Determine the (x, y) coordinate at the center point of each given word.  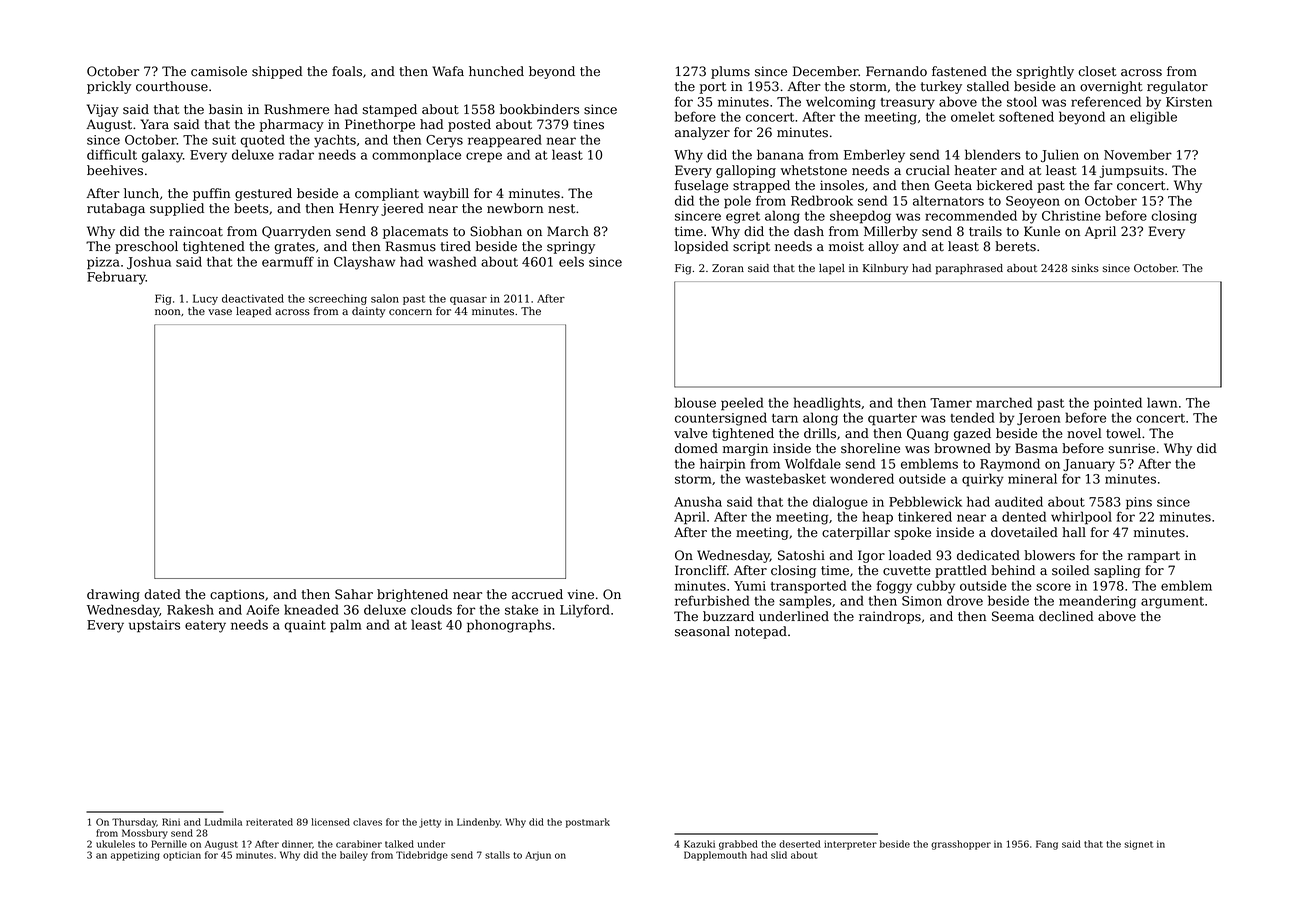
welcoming (841, 103)
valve (690, 433)
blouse (695, 402)
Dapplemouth (715, 856)
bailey (354, 856)
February (116, 278)
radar (296, 154)
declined (1066, 616)
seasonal (702, 631)
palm (346, 626)
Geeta (953, 185)
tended (972, 417)
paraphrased (969, 269)
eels (571, 261)
